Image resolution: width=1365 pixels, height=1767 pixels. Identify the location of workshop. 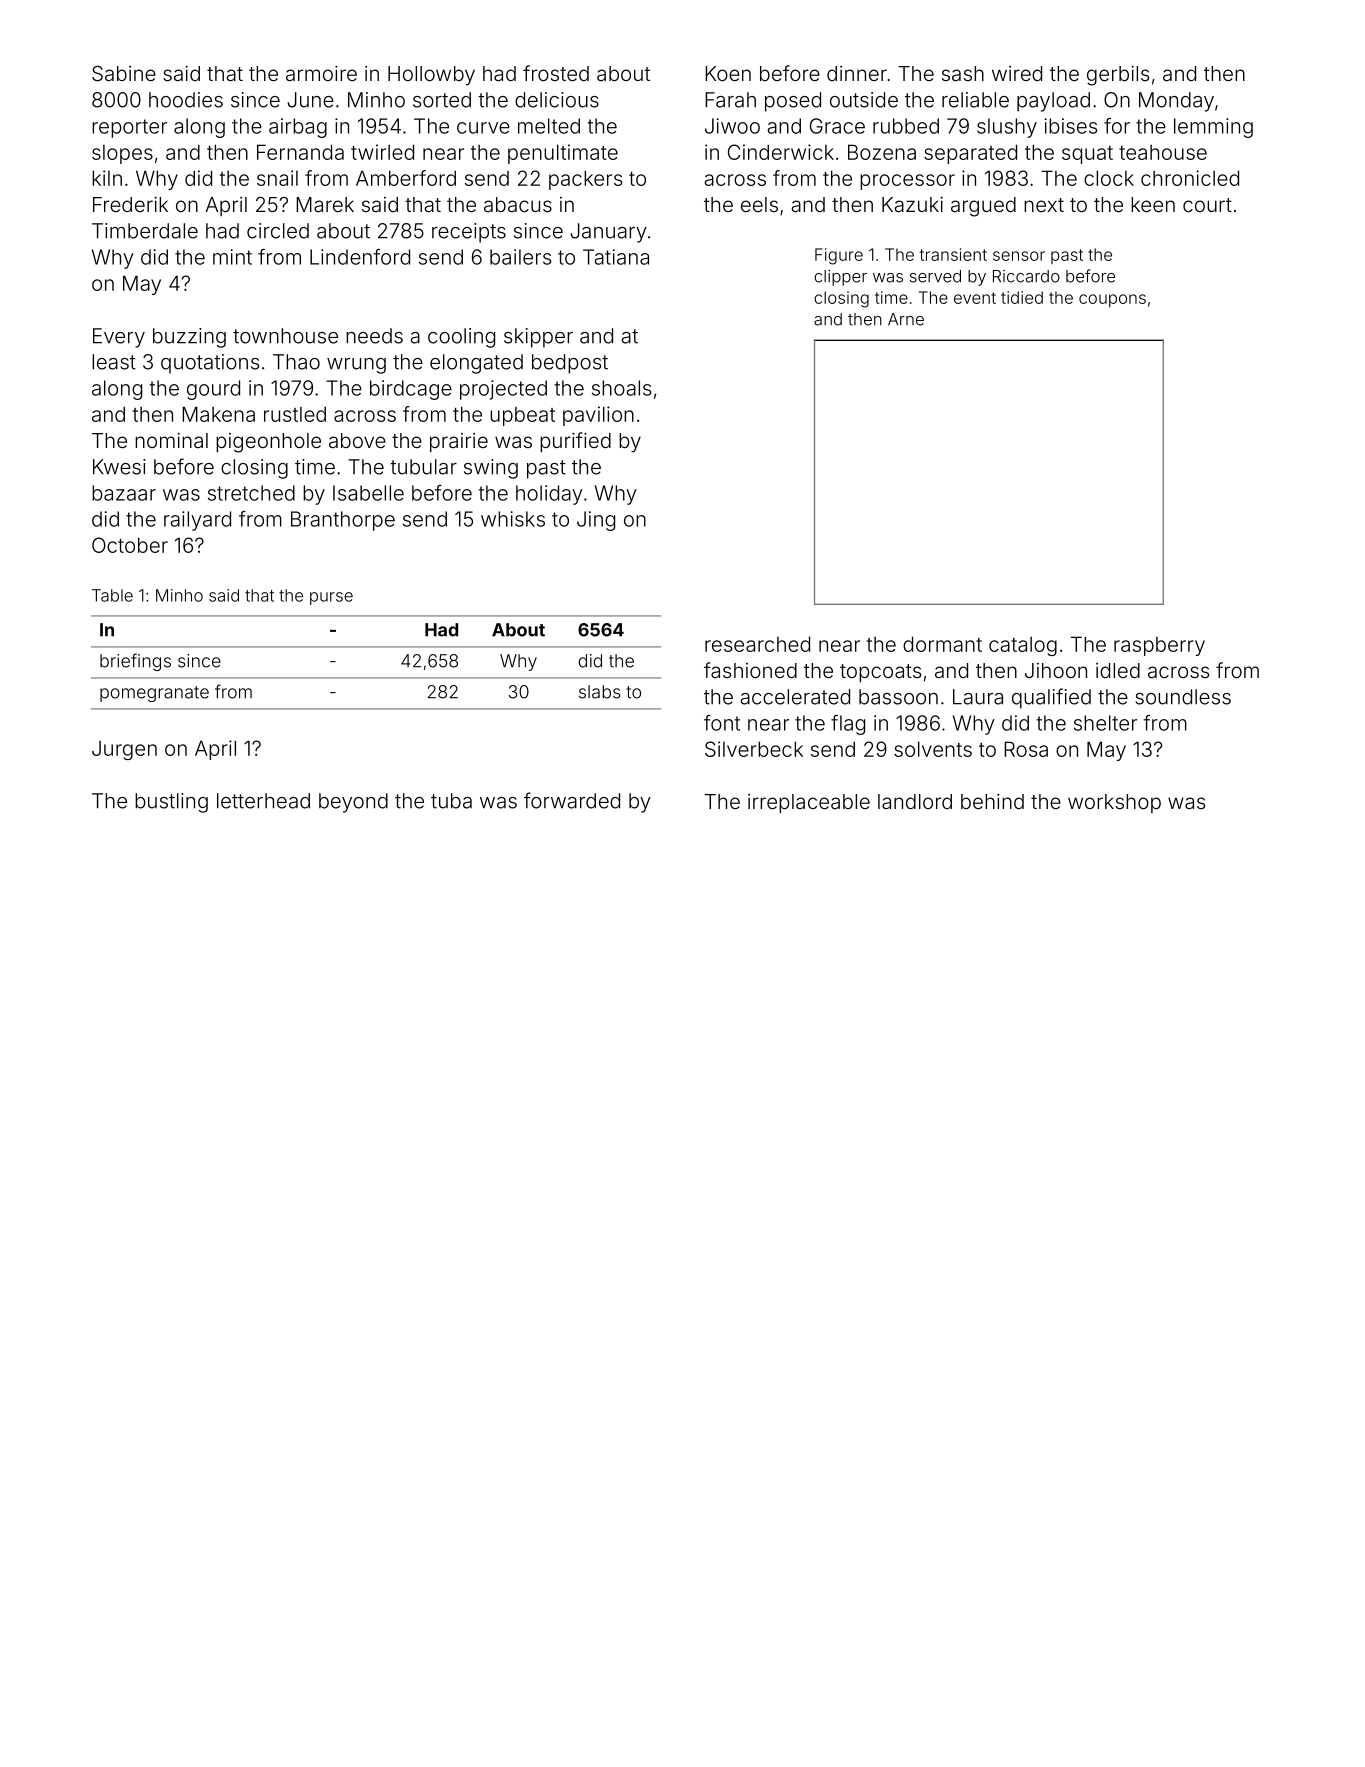
(1114, 803).
